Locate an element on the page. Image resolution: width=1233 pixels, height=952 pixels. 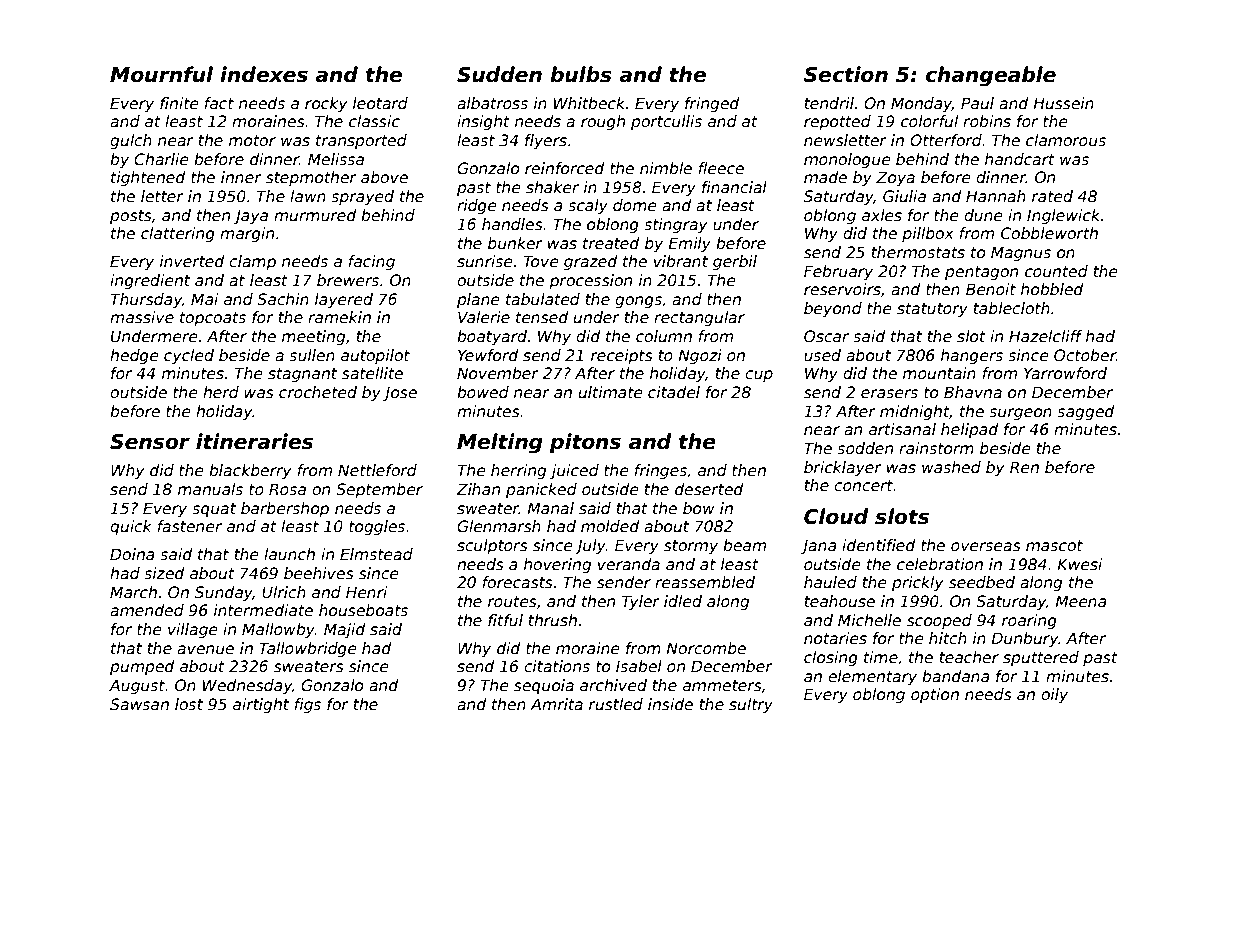
Michelle is located at coordinates (869, 620).
